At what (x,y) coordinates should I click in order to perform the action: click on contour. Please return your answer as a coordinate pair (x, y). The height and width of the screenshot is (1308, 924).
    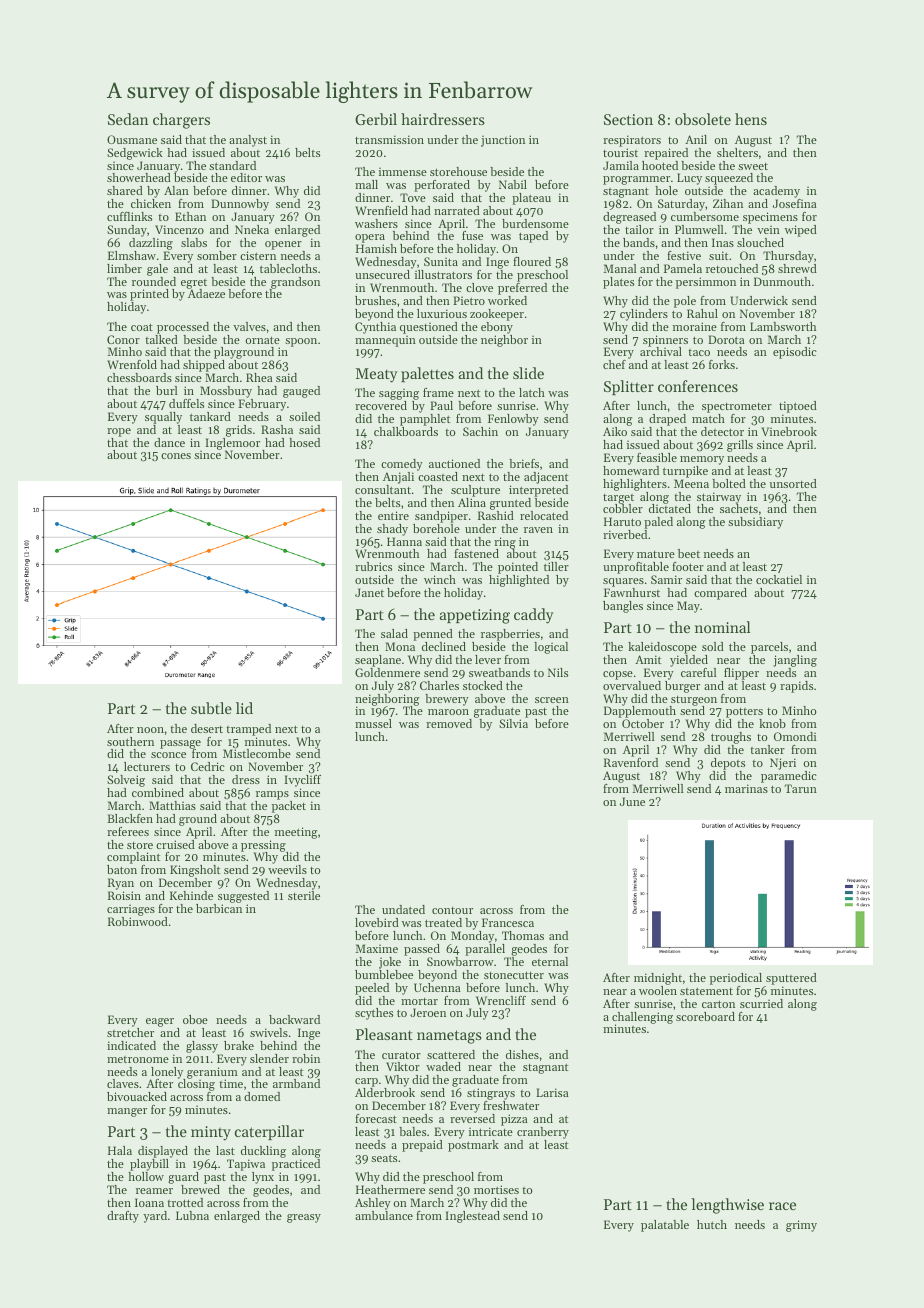
    Looking at the image, I should click on (452, 910).
